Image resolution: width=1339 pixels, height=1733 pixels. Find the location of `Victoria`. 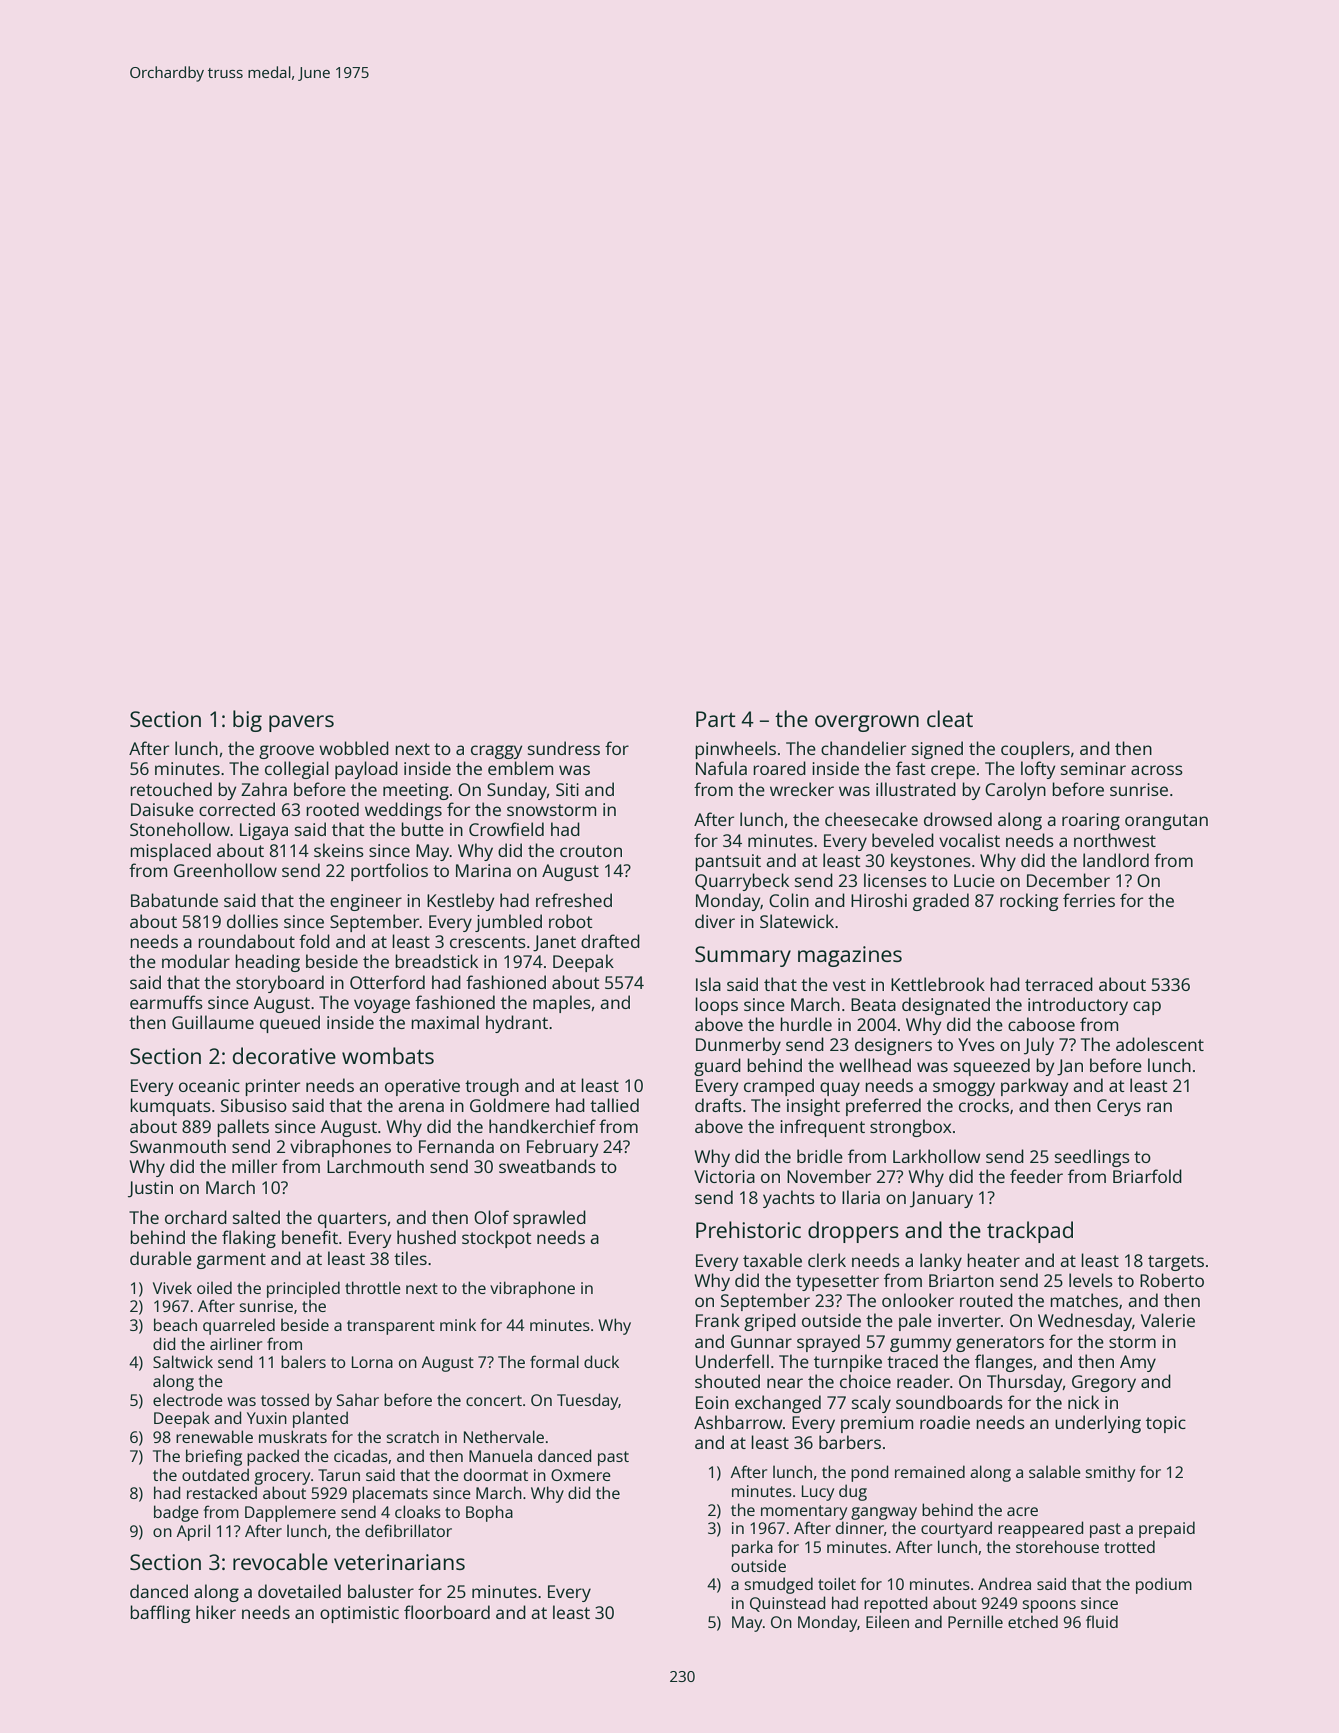

Victoria is located at coordinates (724, 1176).
